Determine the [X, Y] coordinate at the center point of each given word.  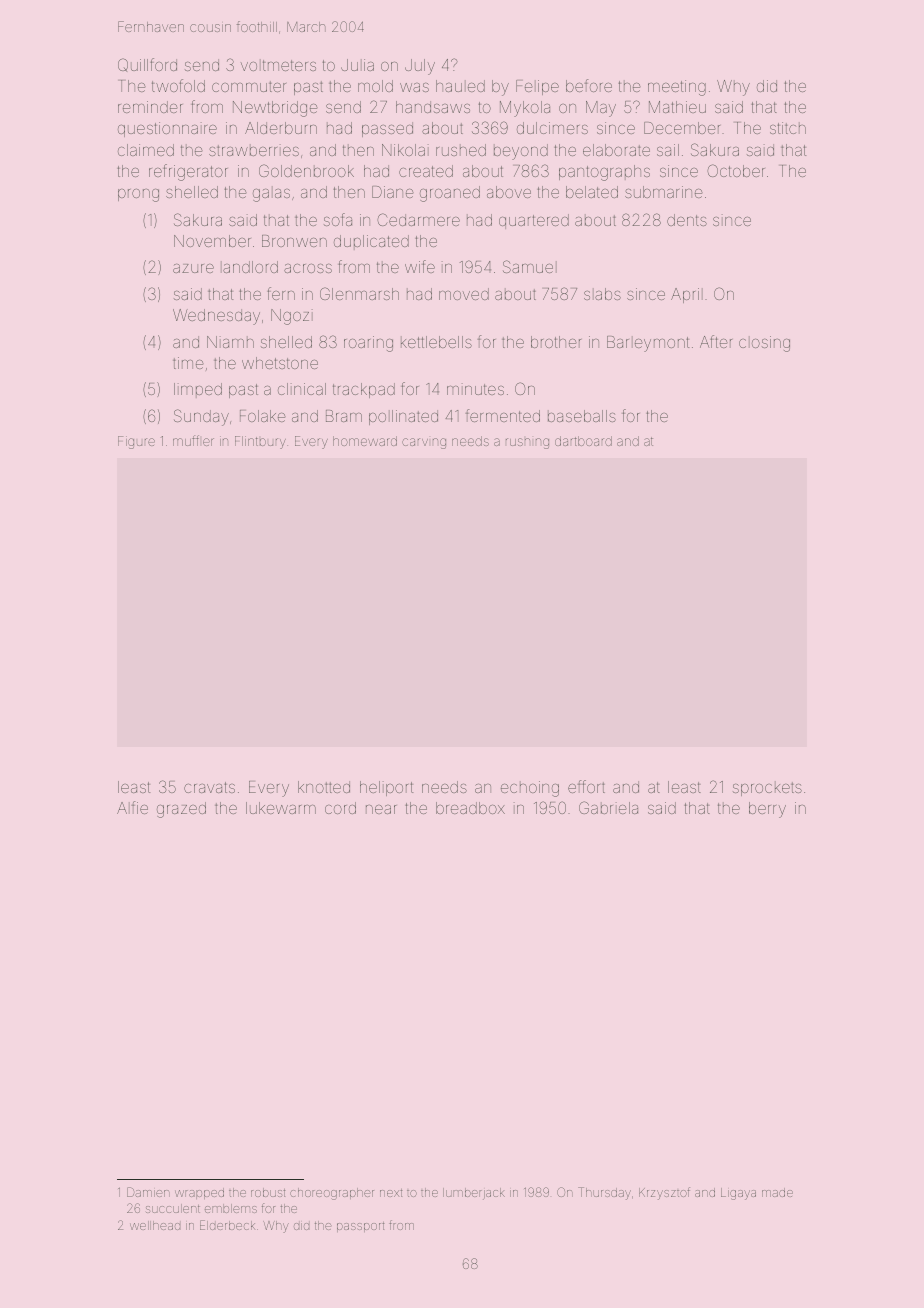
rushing [527, 443]
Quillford [147, 65]
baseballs [582, 416]
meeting [677, 88]
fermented [503, 415]
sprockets [767, 788]
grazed [181, 810]
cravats [209, 787]
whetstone [280, 363]
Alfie [132, 807]
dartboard [583, 441]
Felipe [537, 87]
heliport [386, 788]
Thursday [604, 1193]
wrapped [199, 1193]
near [381, 809]
